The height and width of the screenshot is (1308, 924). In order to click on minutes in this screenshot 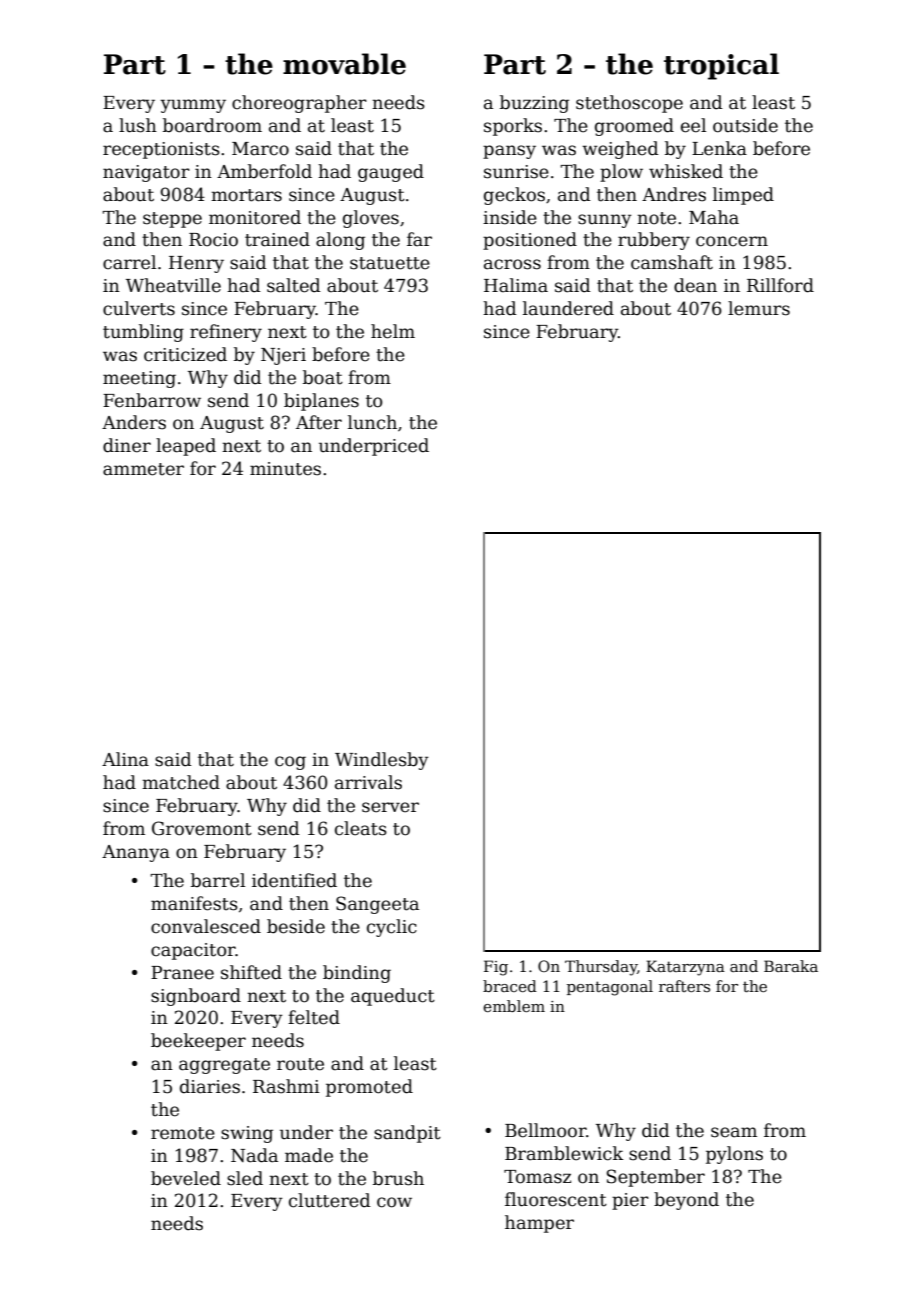, I will do `click(285, 469)`.
